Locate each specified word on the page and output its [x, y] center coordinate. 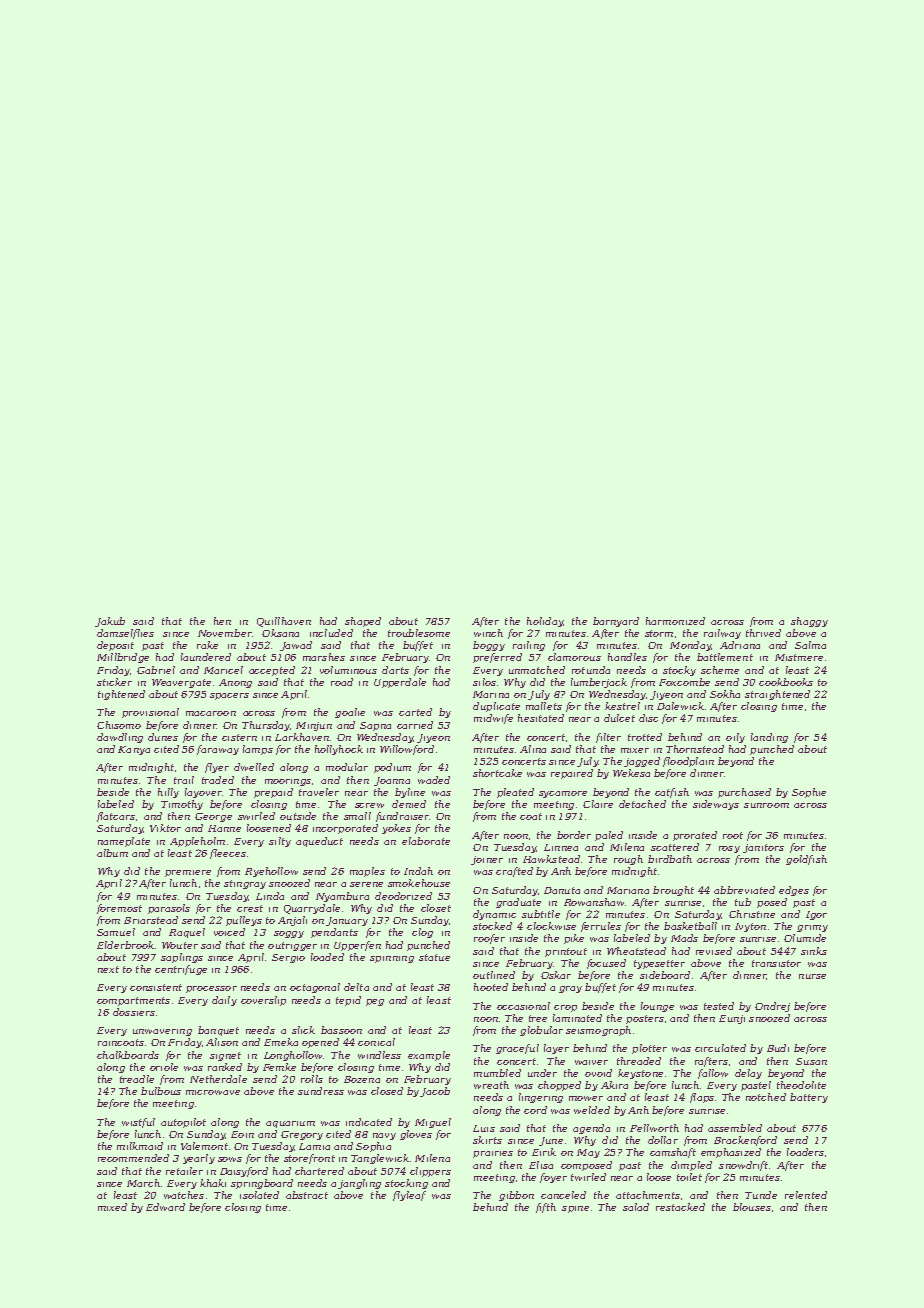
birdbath [670, 859]
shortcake [497, 773]
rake [207, 645]
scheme [720, 670]
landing [769, 738]
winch [488, 633]
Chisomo [119, 725]
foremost [119, 909]
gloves [416, 1135]
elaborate [426, 841]
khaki [213, 1183]
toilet [689, 1177]
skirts [487, 1140]
